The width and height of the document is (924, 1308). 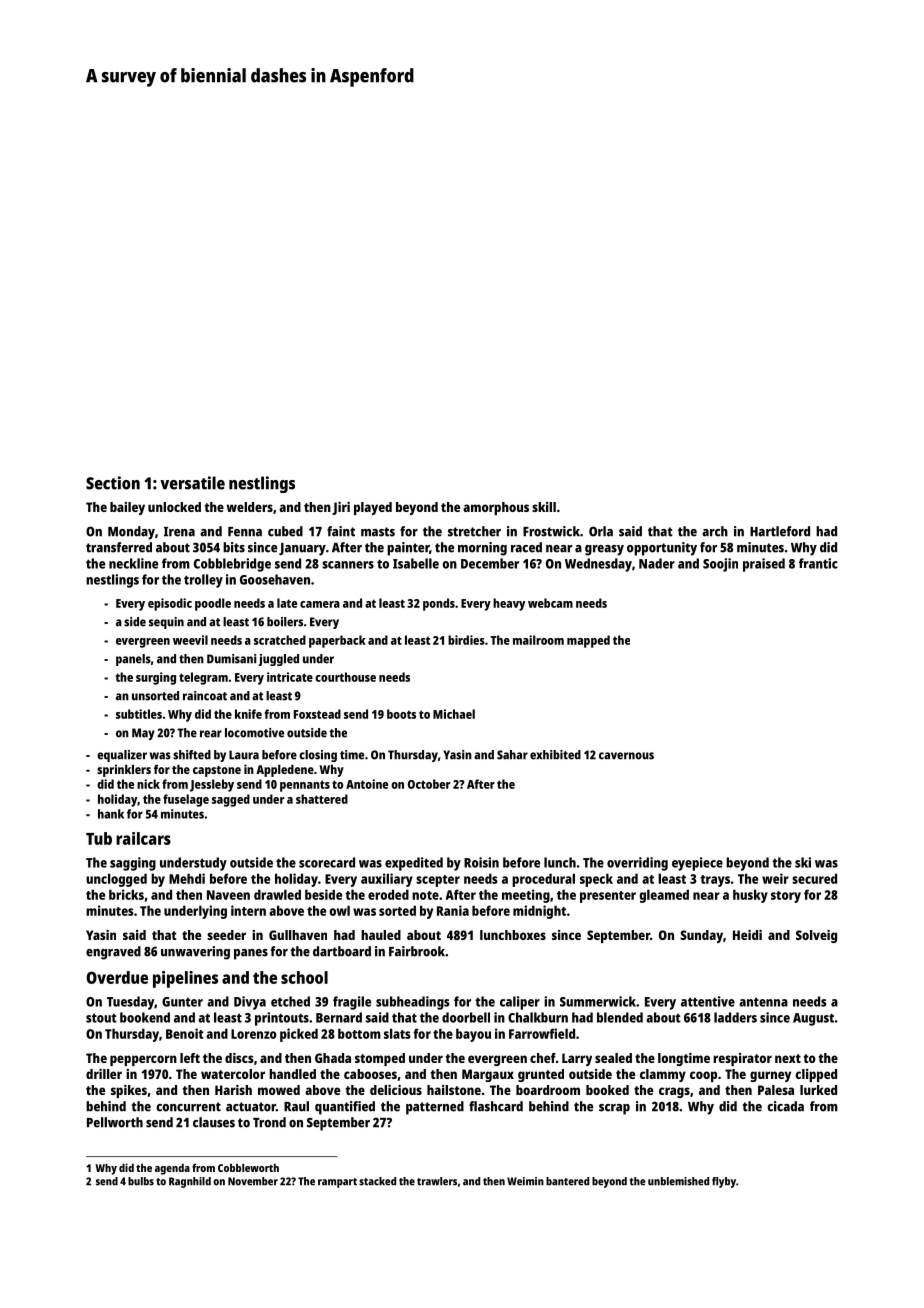 What do you see at coordinates (115, 1122) in the document?
I see `Pellworth` at bounding box center [115, 1122].
